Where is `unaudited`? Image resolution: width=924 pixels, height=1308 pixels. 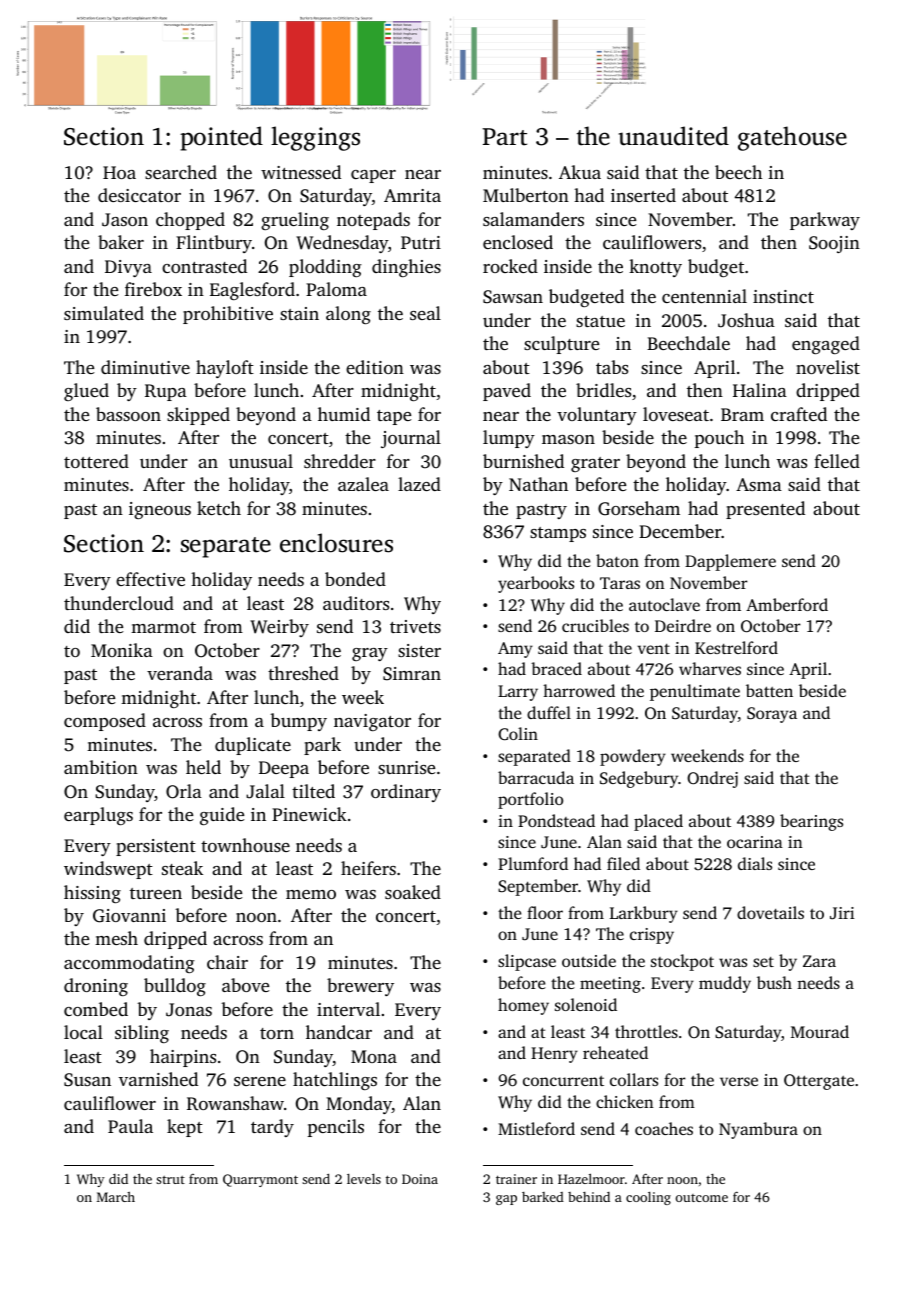 unaudited is located at coordinates (674, 136).
